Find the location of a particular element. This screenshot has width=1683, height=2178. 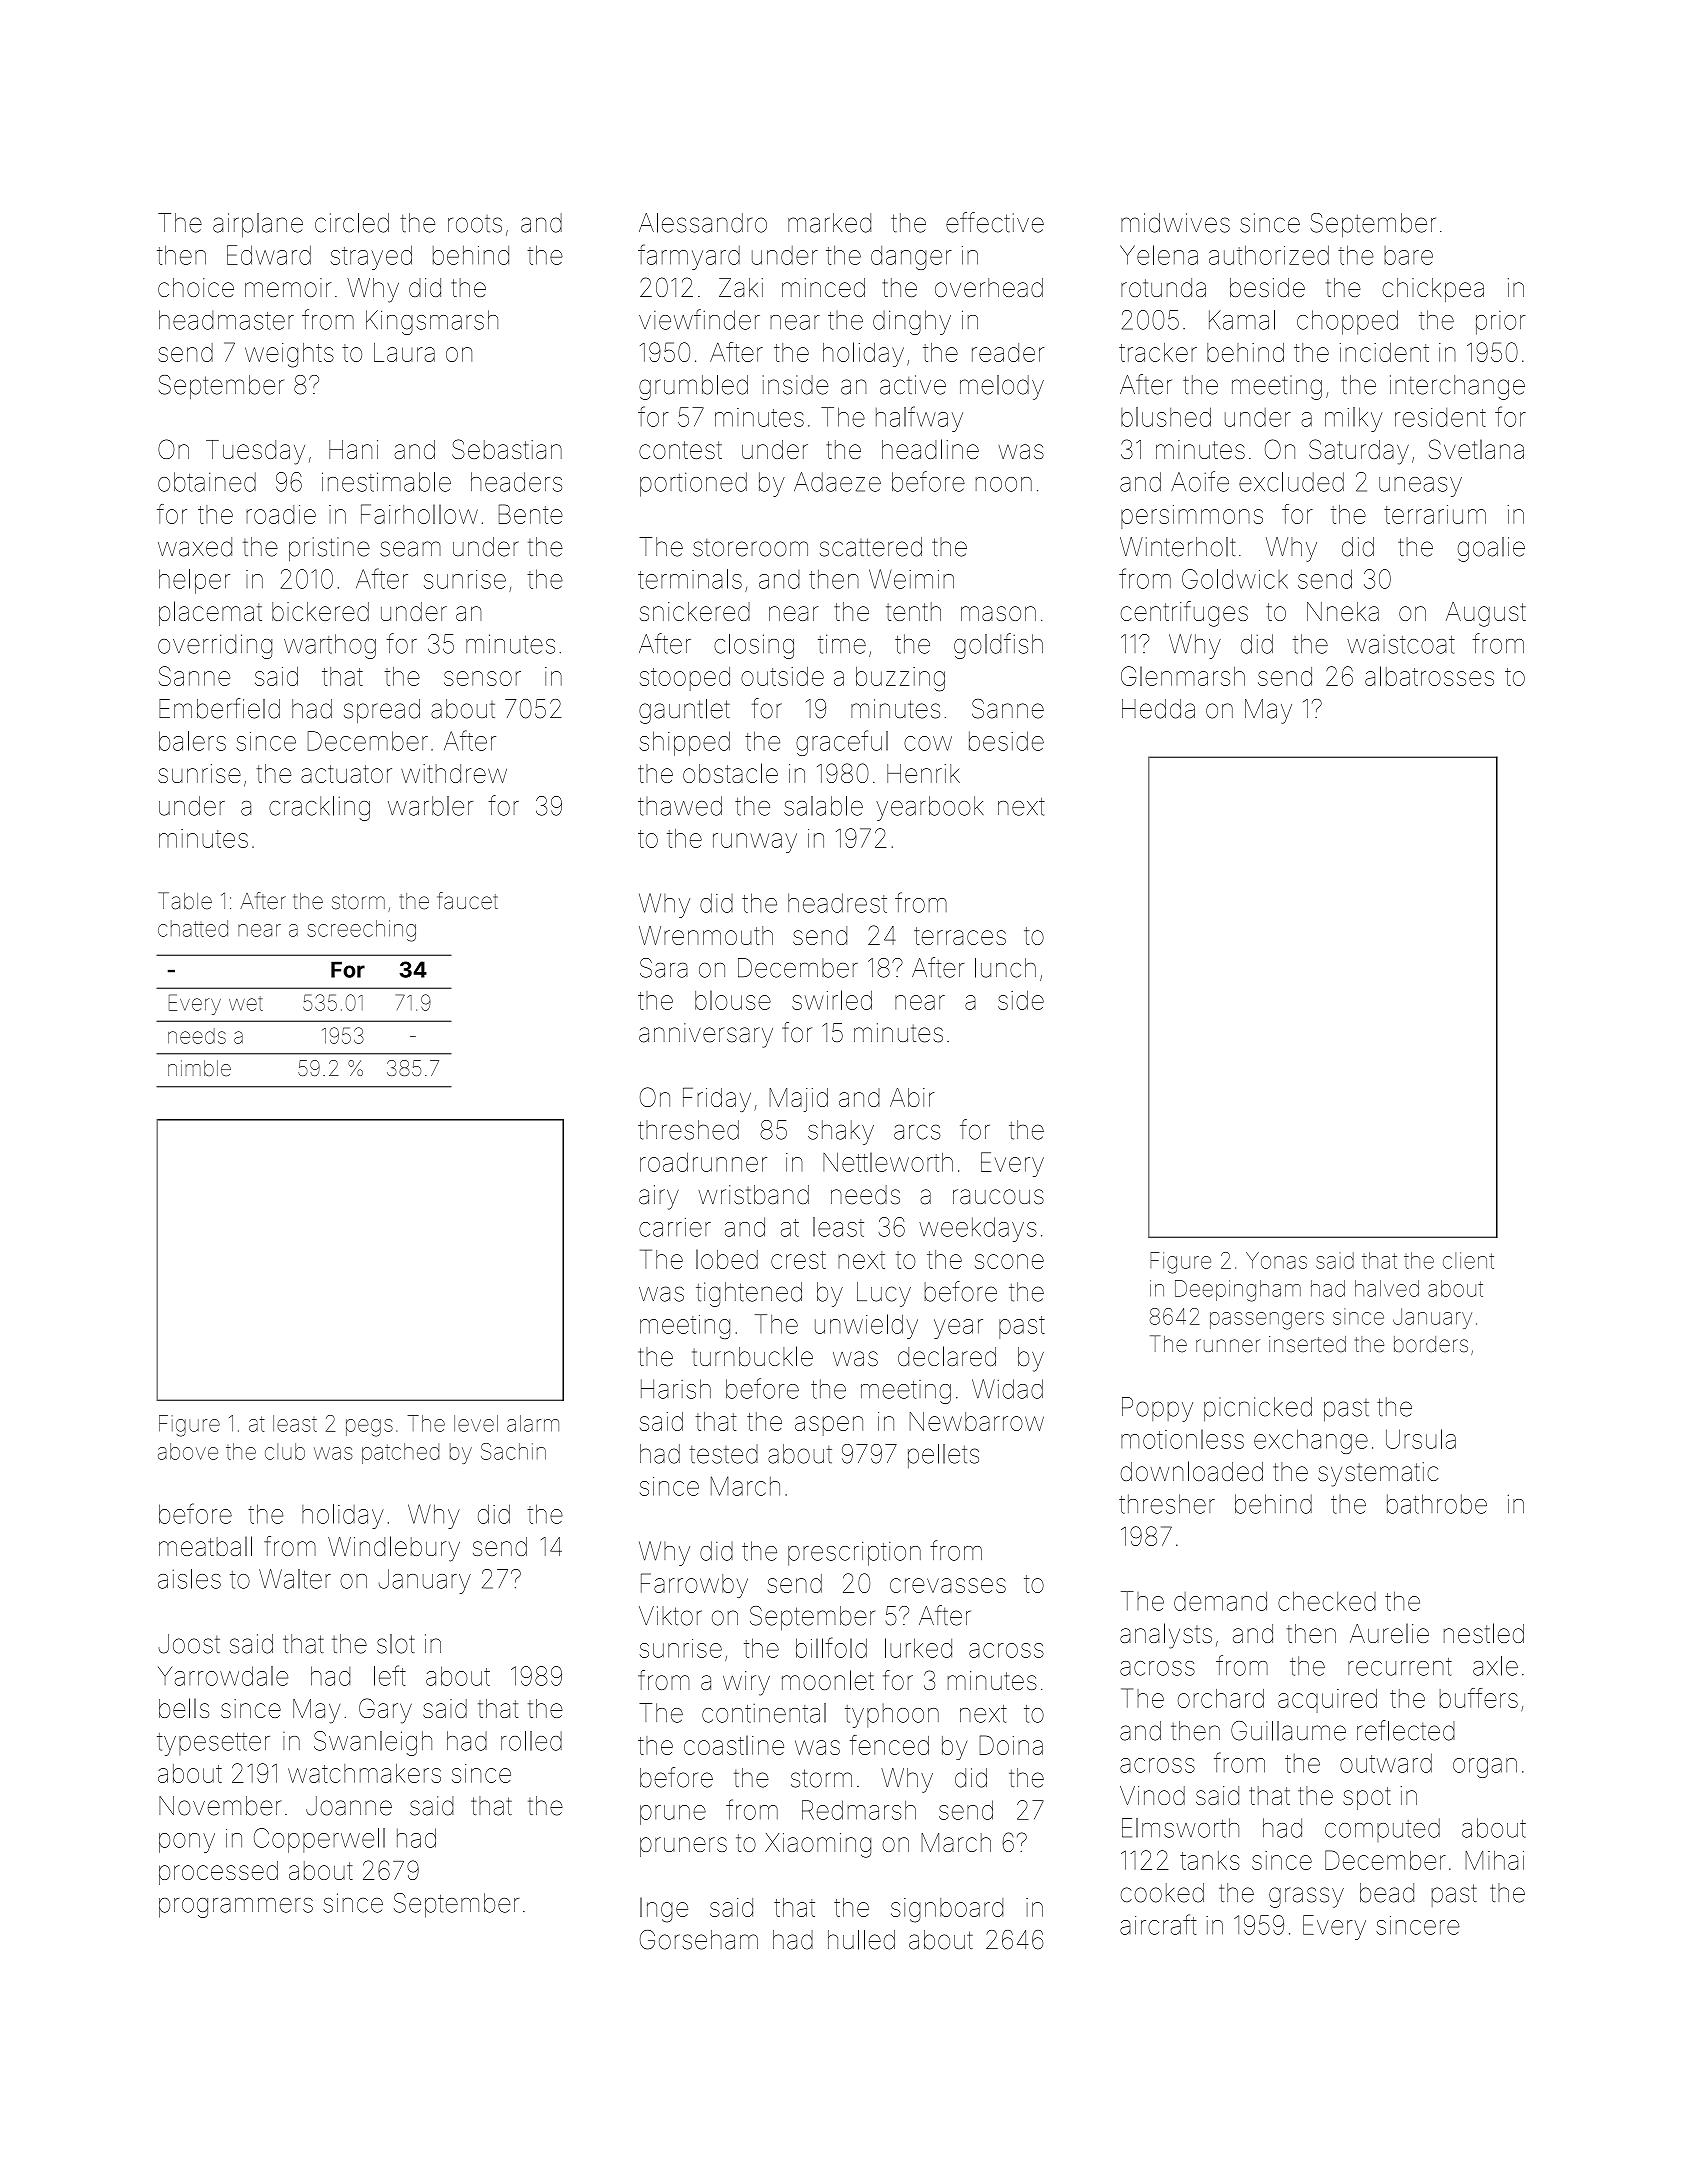

Fairhollow is located at coordinates (419, 514).
